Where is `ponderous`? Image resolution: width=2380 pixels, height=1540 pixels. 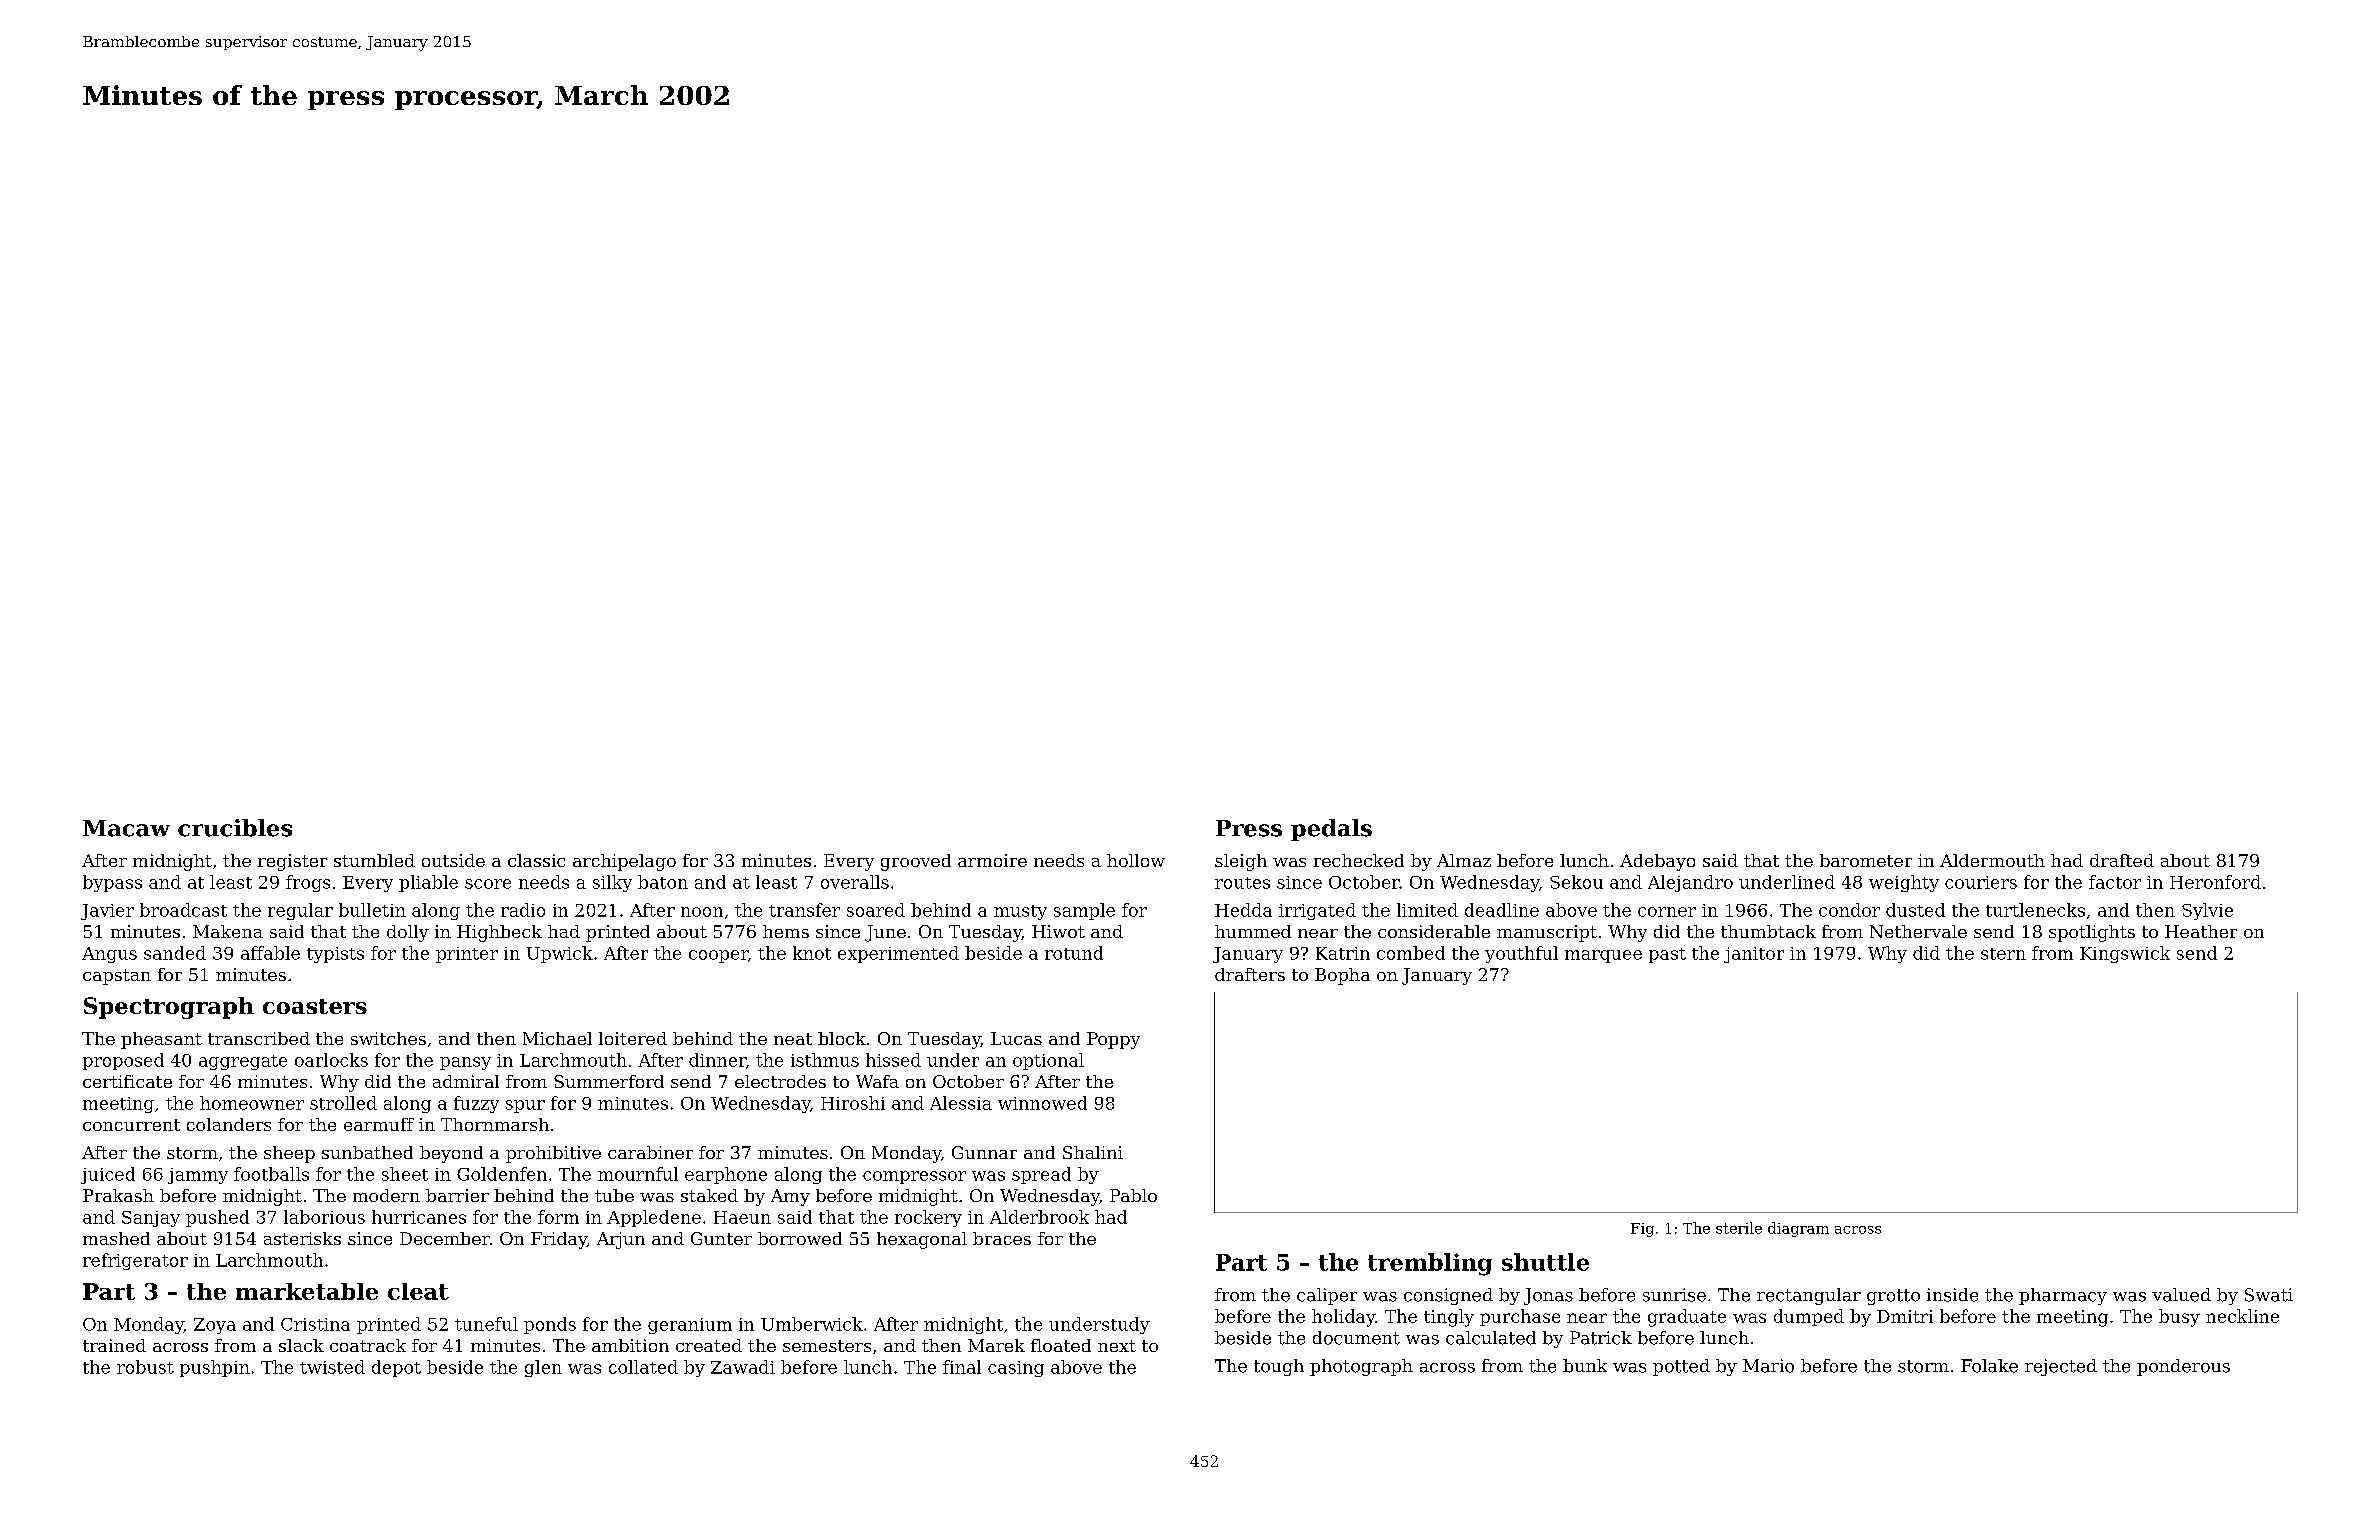
ponderous is located at coordinates (2183, 1367).
